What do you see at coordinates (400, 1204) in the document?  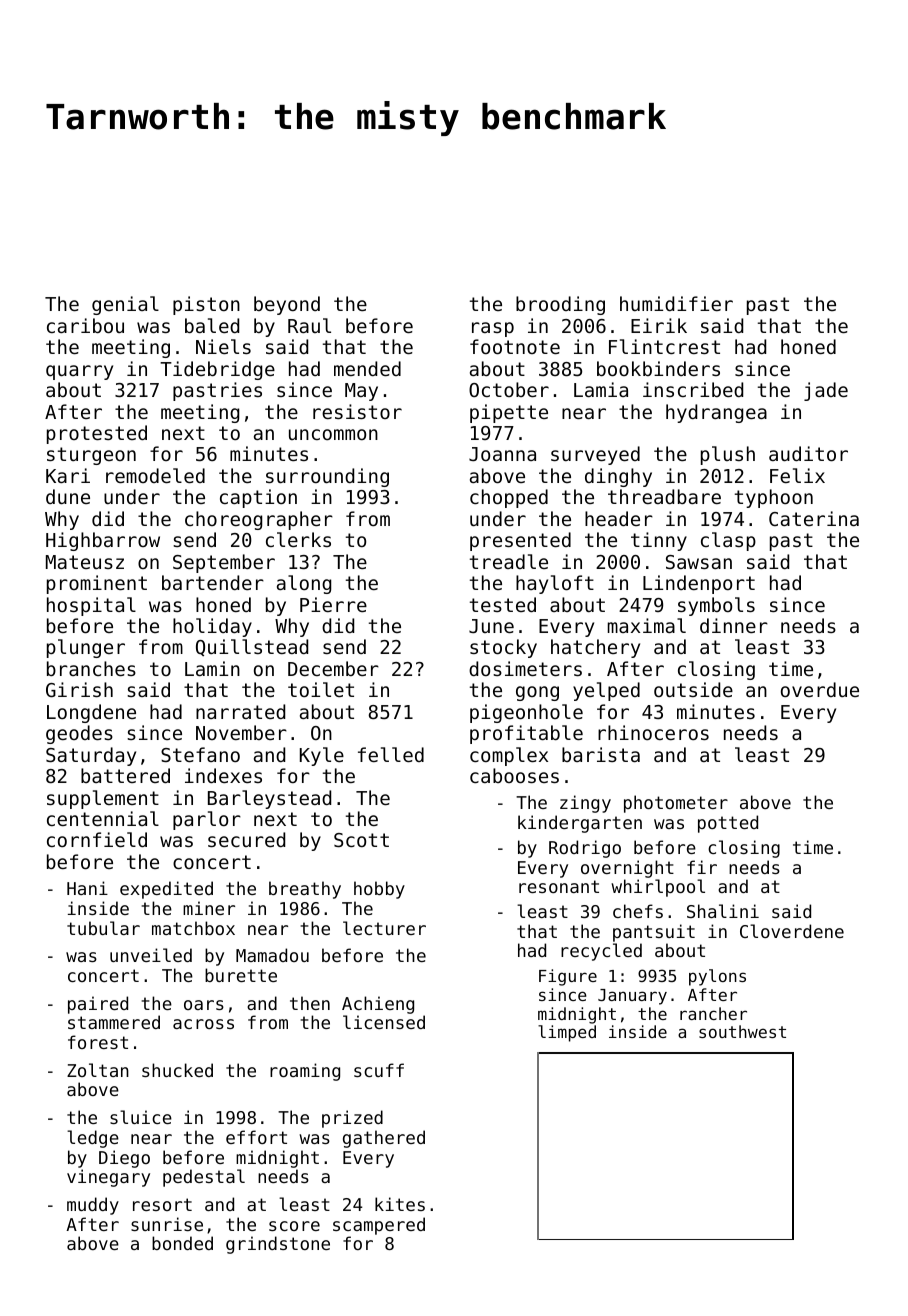 I see `kites` at bounding box center [400, 1204].
